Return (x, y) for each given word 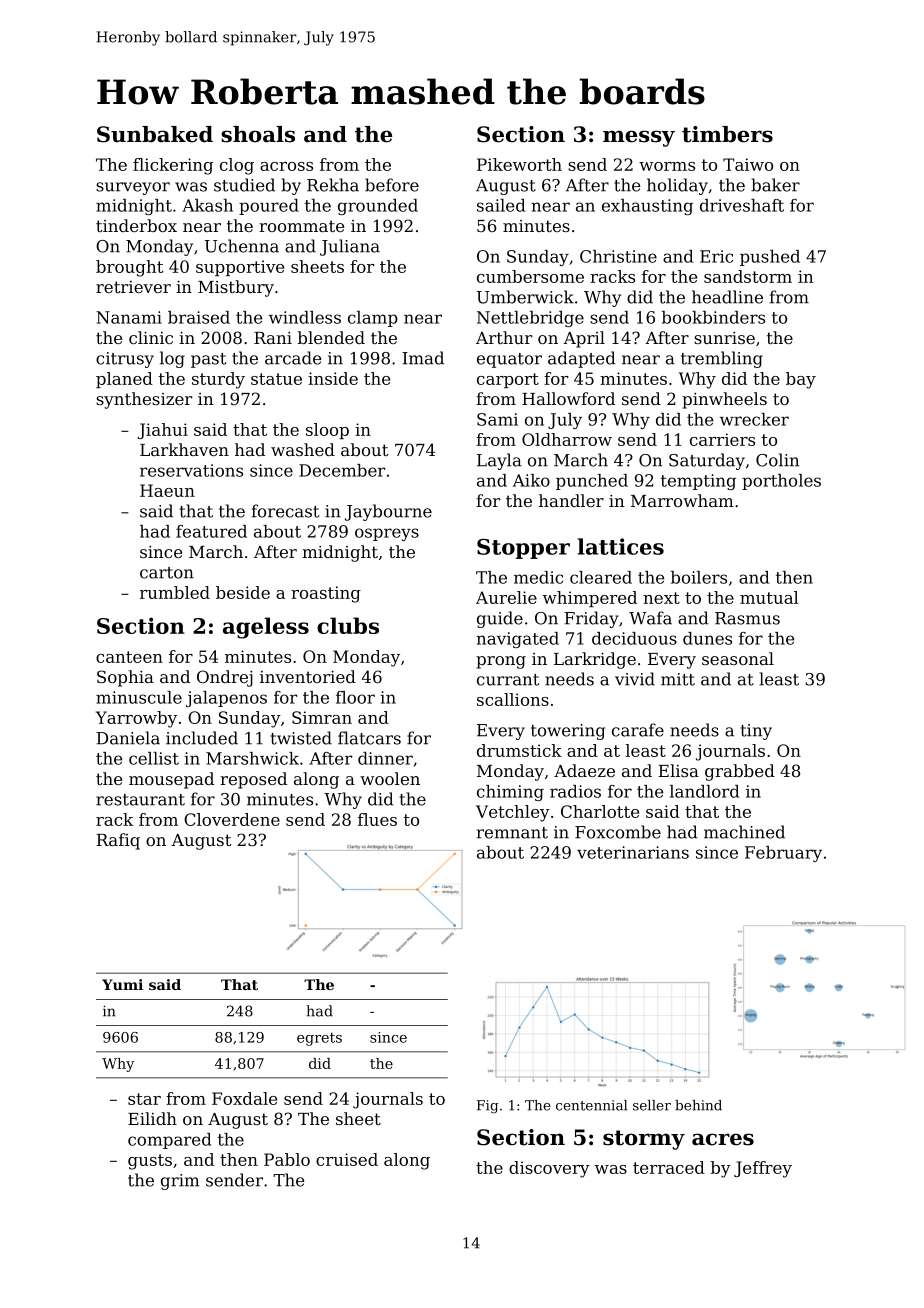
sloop (327, 431)
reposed (253, 780)
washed (303, 449)
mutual (769, 597)
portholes (781, 482)
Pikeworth (519, 164)
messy (639, 138)
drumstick (519, 750)
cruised (347, 1159)
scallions (513, 699)
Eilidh (152, 1118)
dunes (707, 638)
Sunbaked (155, 134)
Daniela (128, 738)
